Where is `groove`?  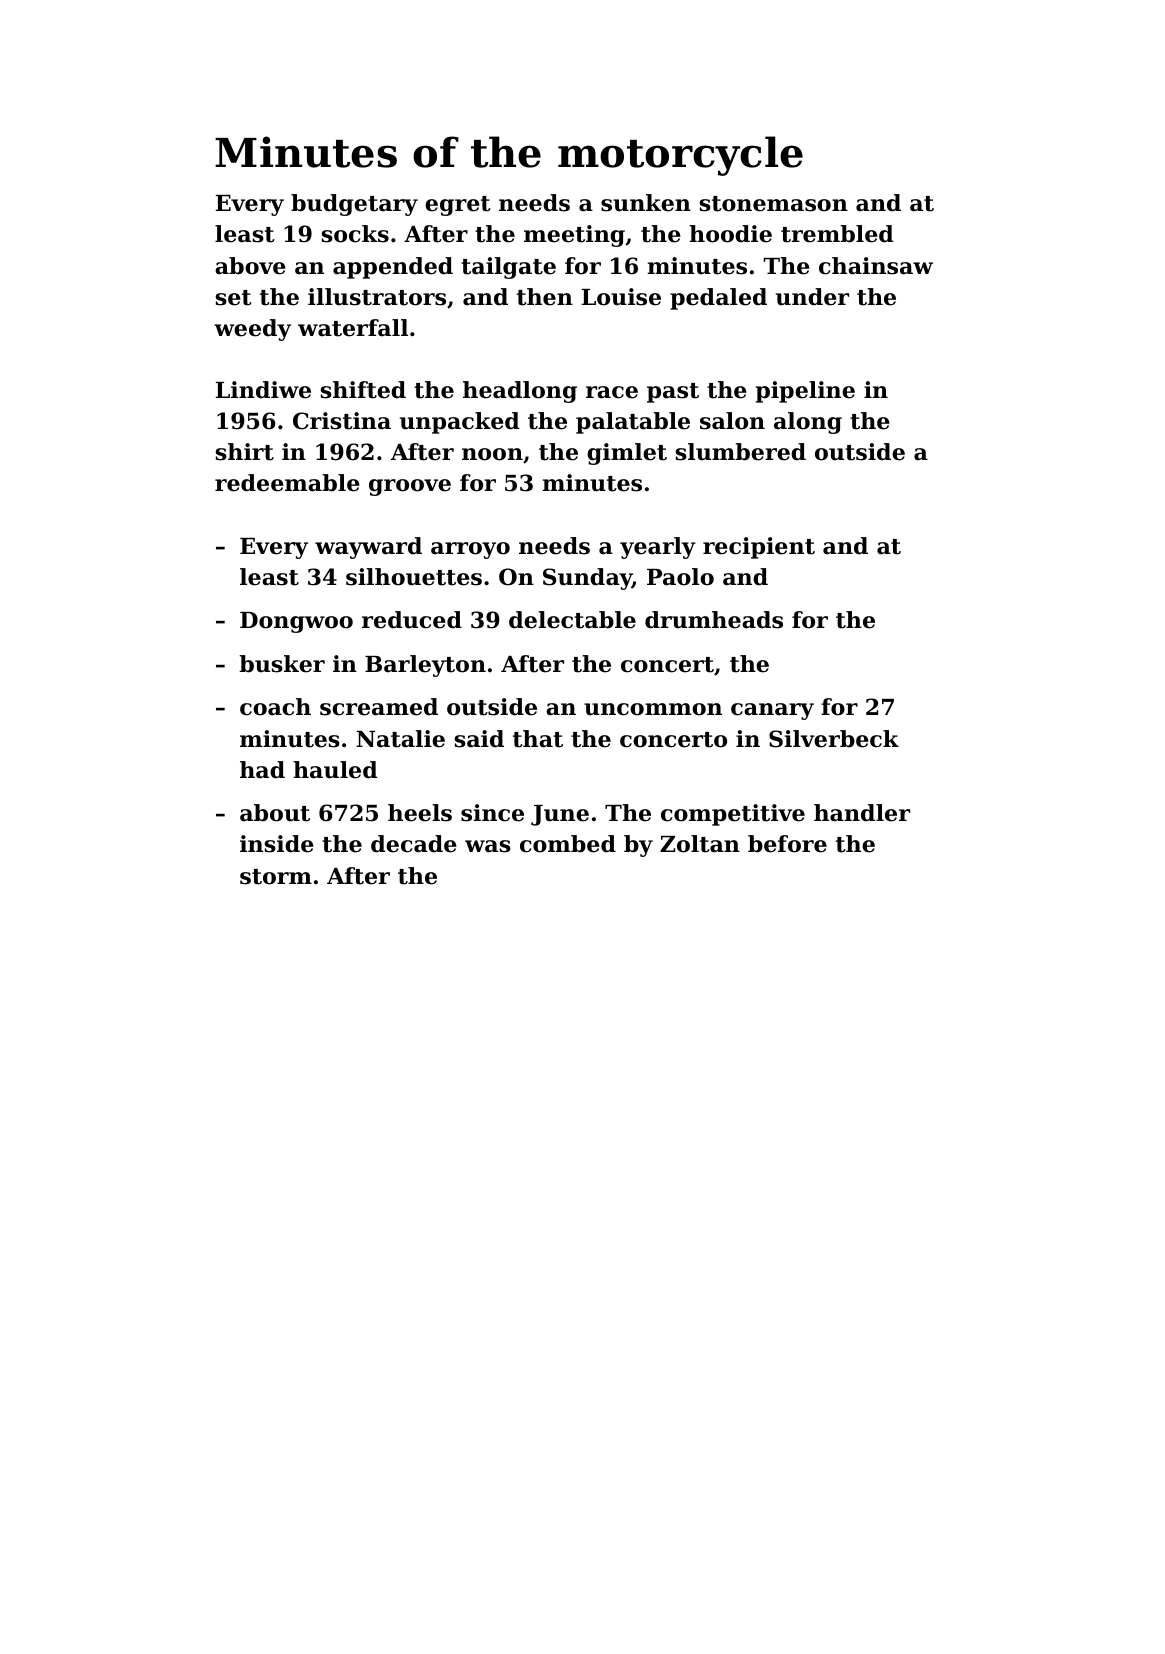 groove is located at coordinates (410, 487).
